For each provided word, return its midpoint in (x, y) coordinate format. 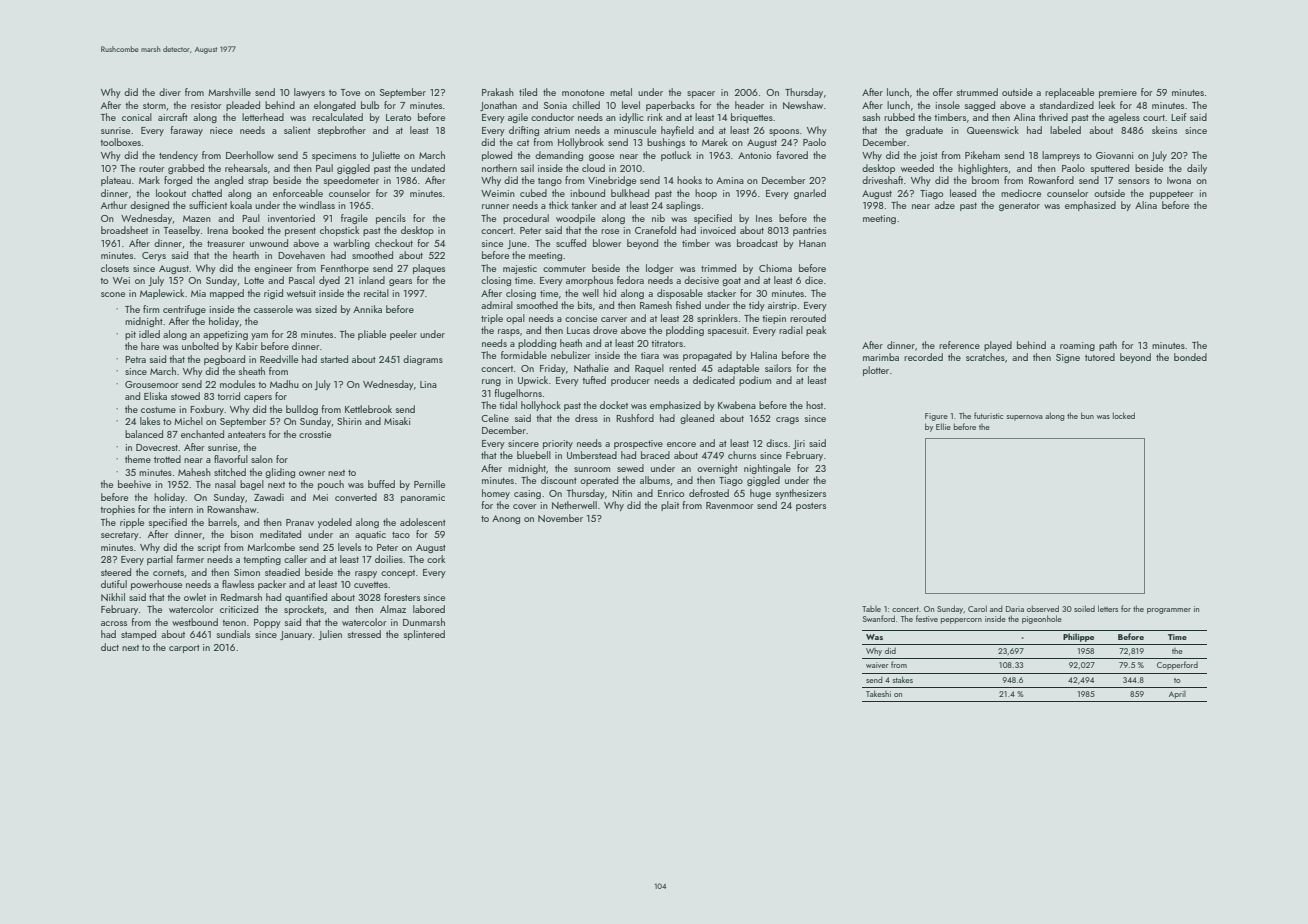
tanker (584, 205)
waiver (877, 665)
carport (184, 649)
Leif (1179, 117)
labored (429, 609)
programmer (1169, 611)
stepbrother (342, 131)
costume (158, 410)
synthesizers (801, 494)
